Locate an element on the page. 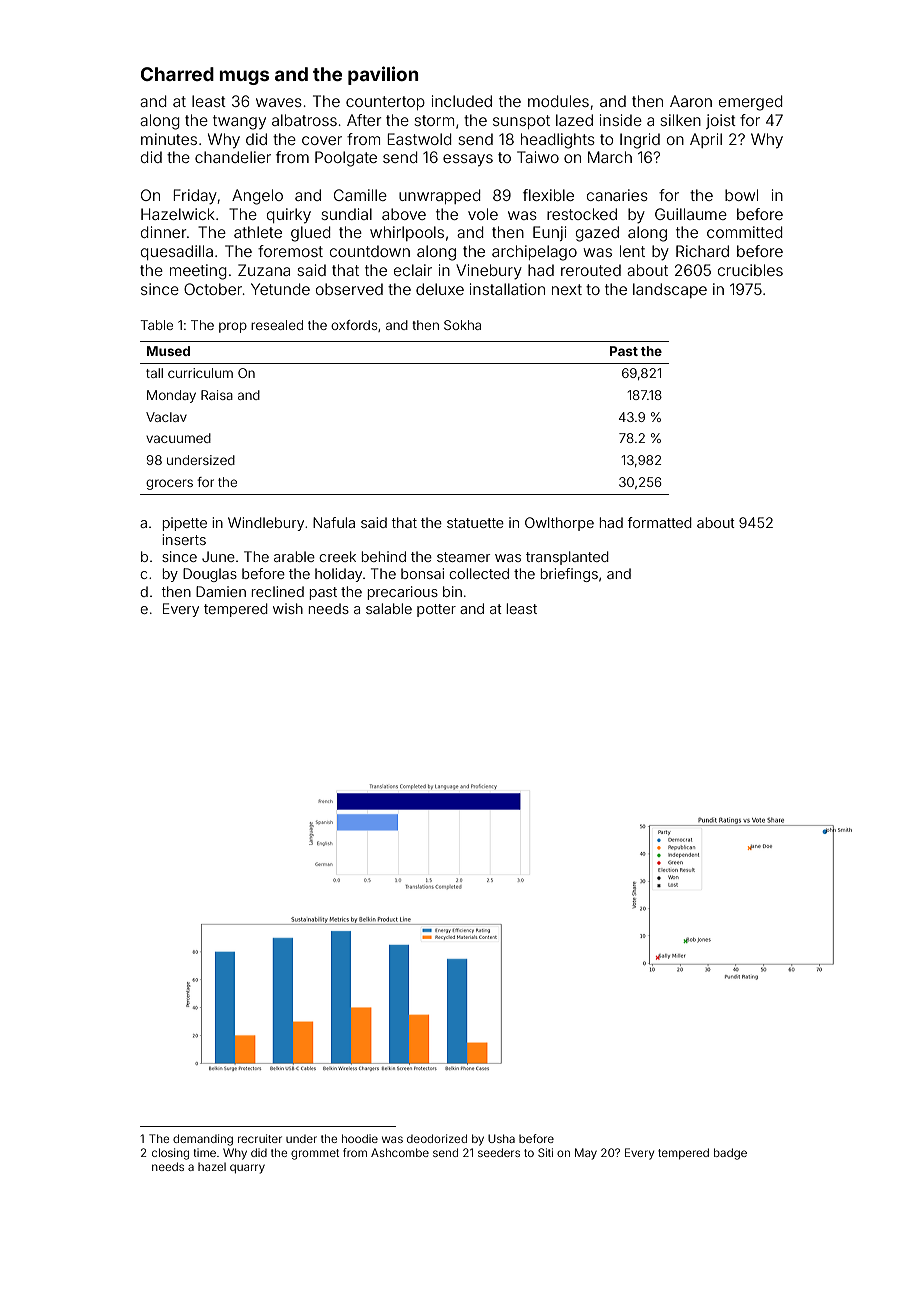 The image size is (924, 1314). formatted is located at coordinates (659, 522).
